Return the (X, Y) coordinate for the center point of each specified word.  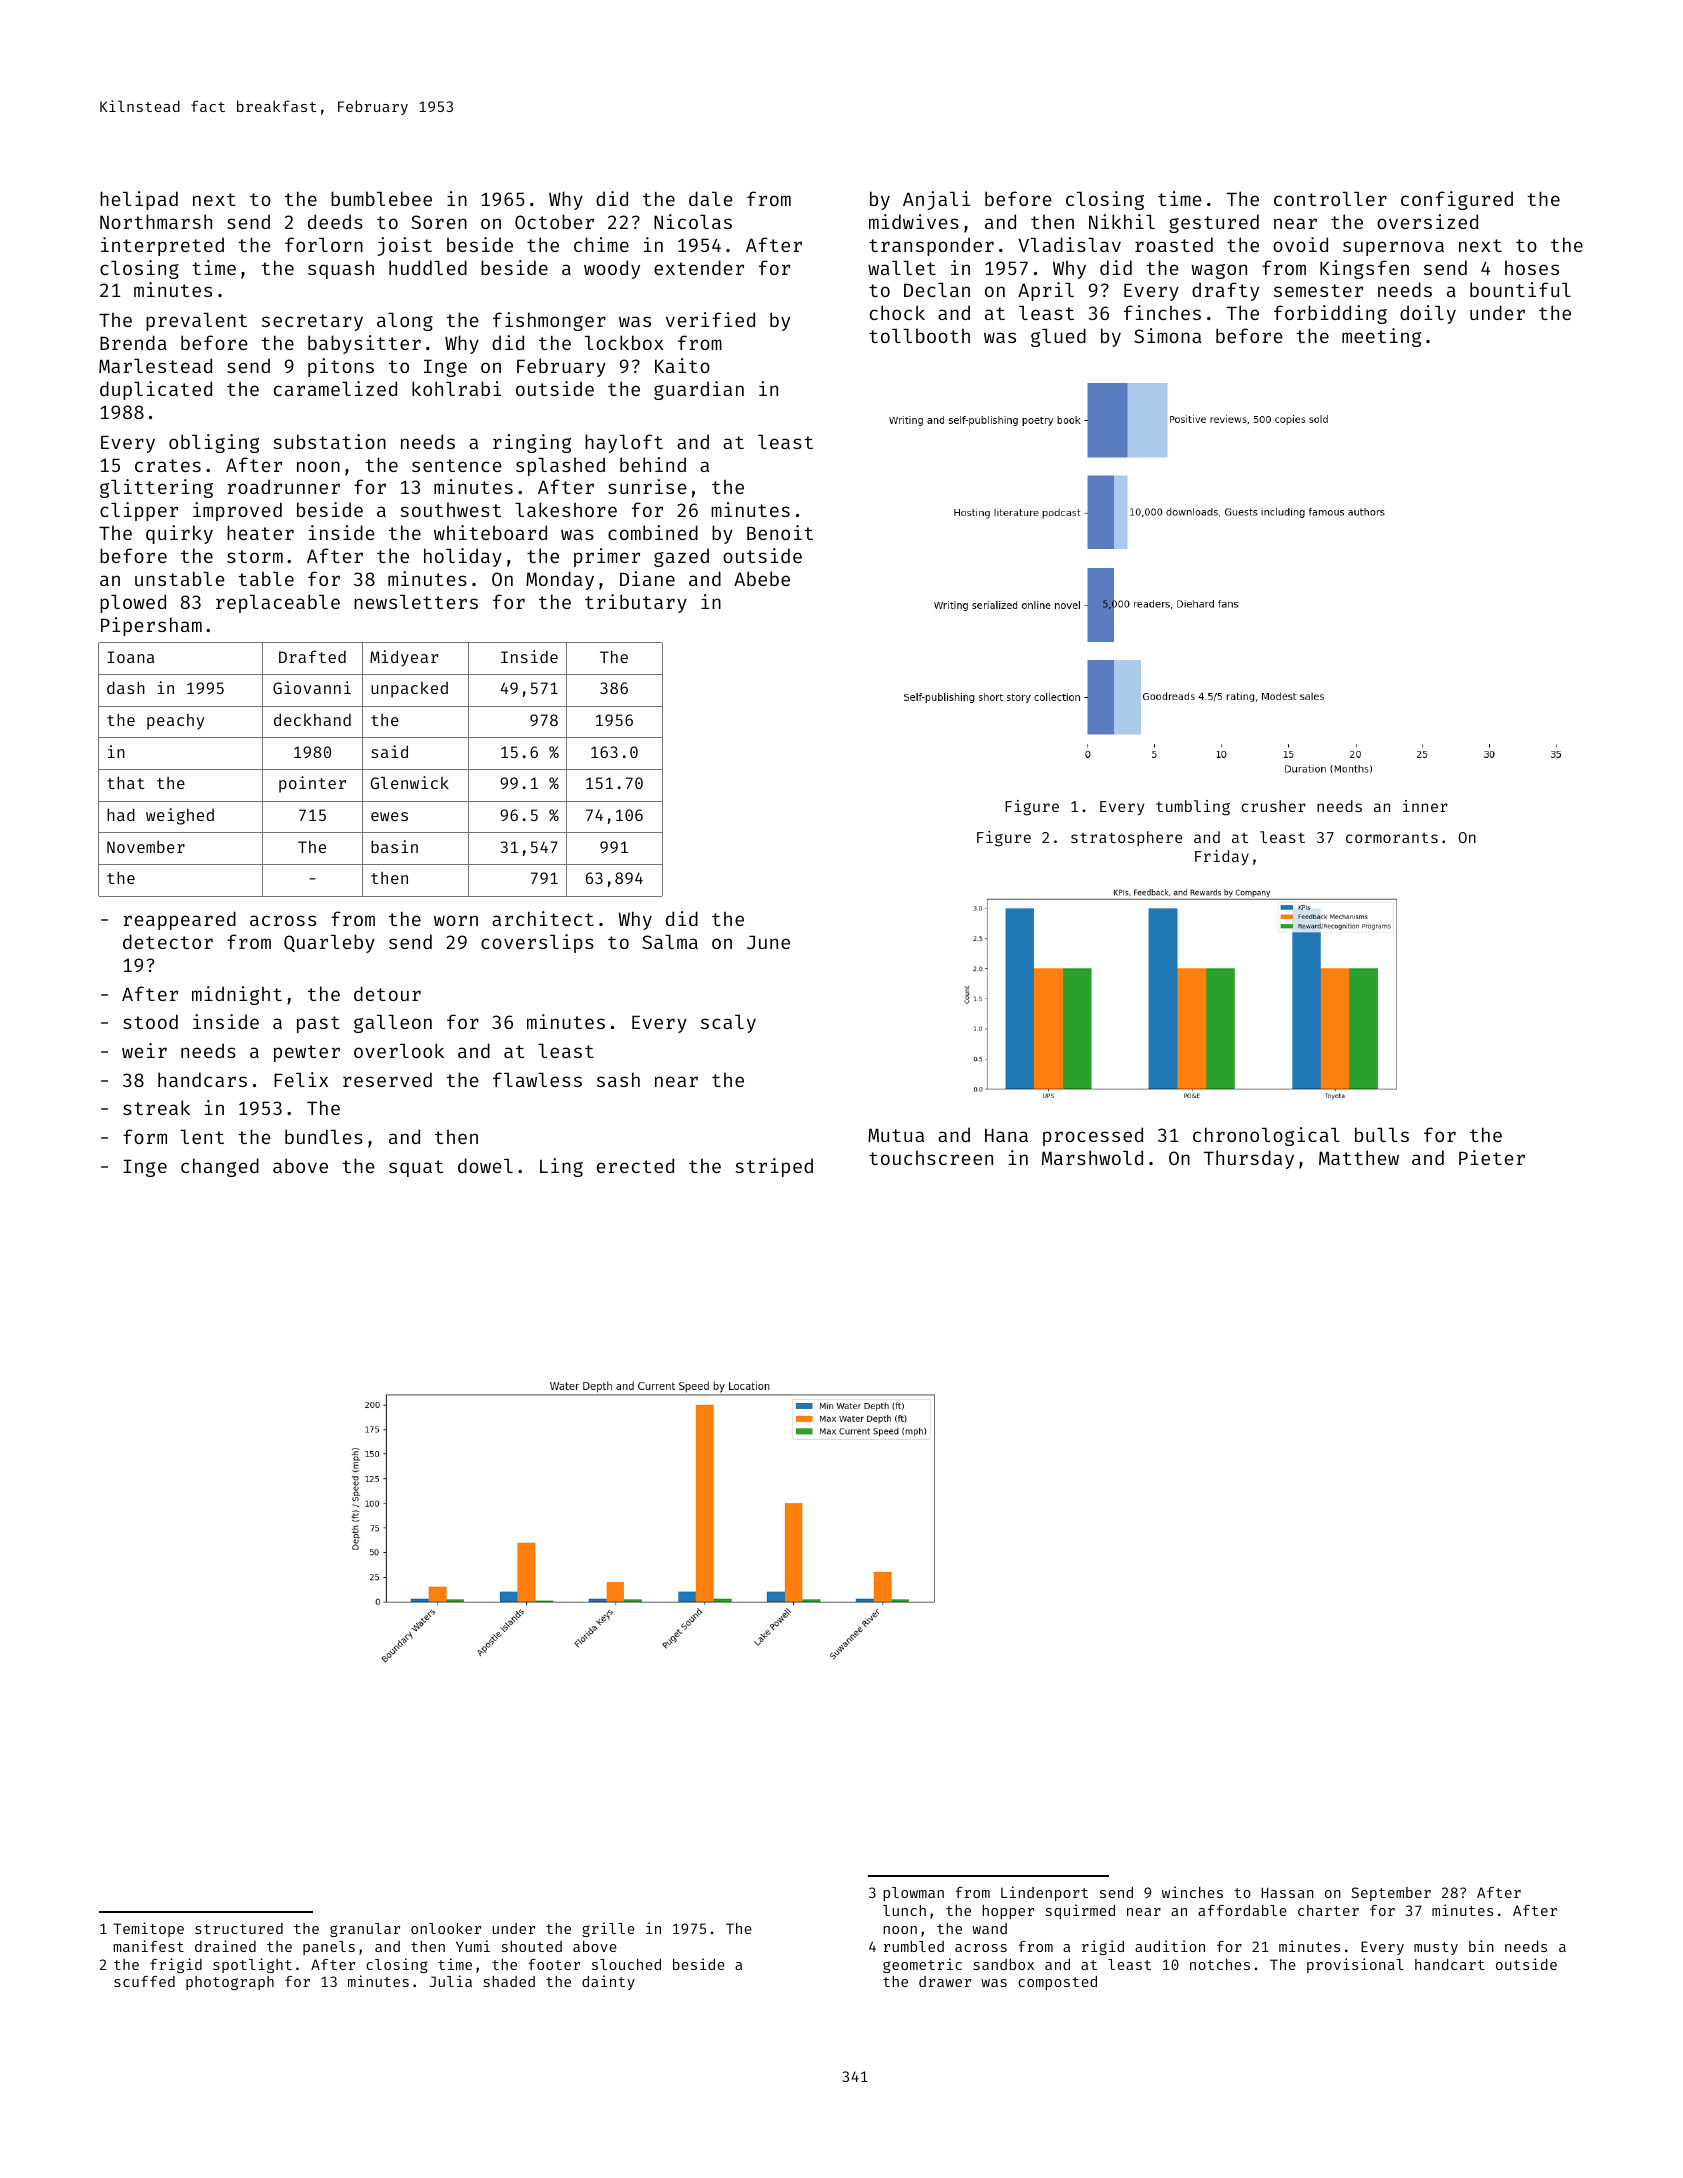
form (145, 1136)
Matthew (1359, 1157)
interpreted (162, 246)
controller (1330, 199)
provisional (1355, 1965)
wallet (902, 268)
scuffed (144, 1981)
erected (635, 1165)
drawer (945, 1981)
